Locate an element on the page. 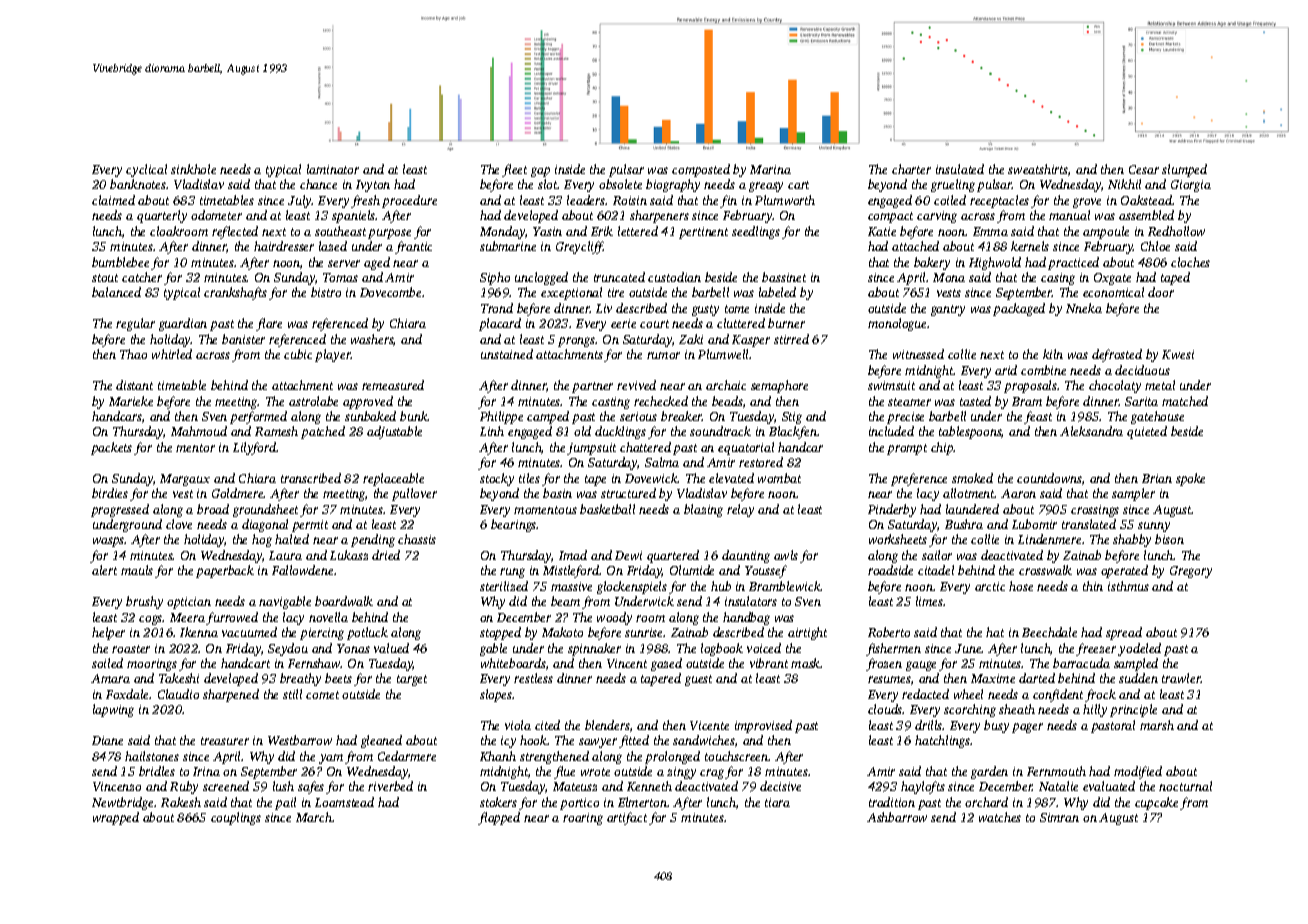 The image size is (1308, 924). stirred is located at coordinates (791, 339).
